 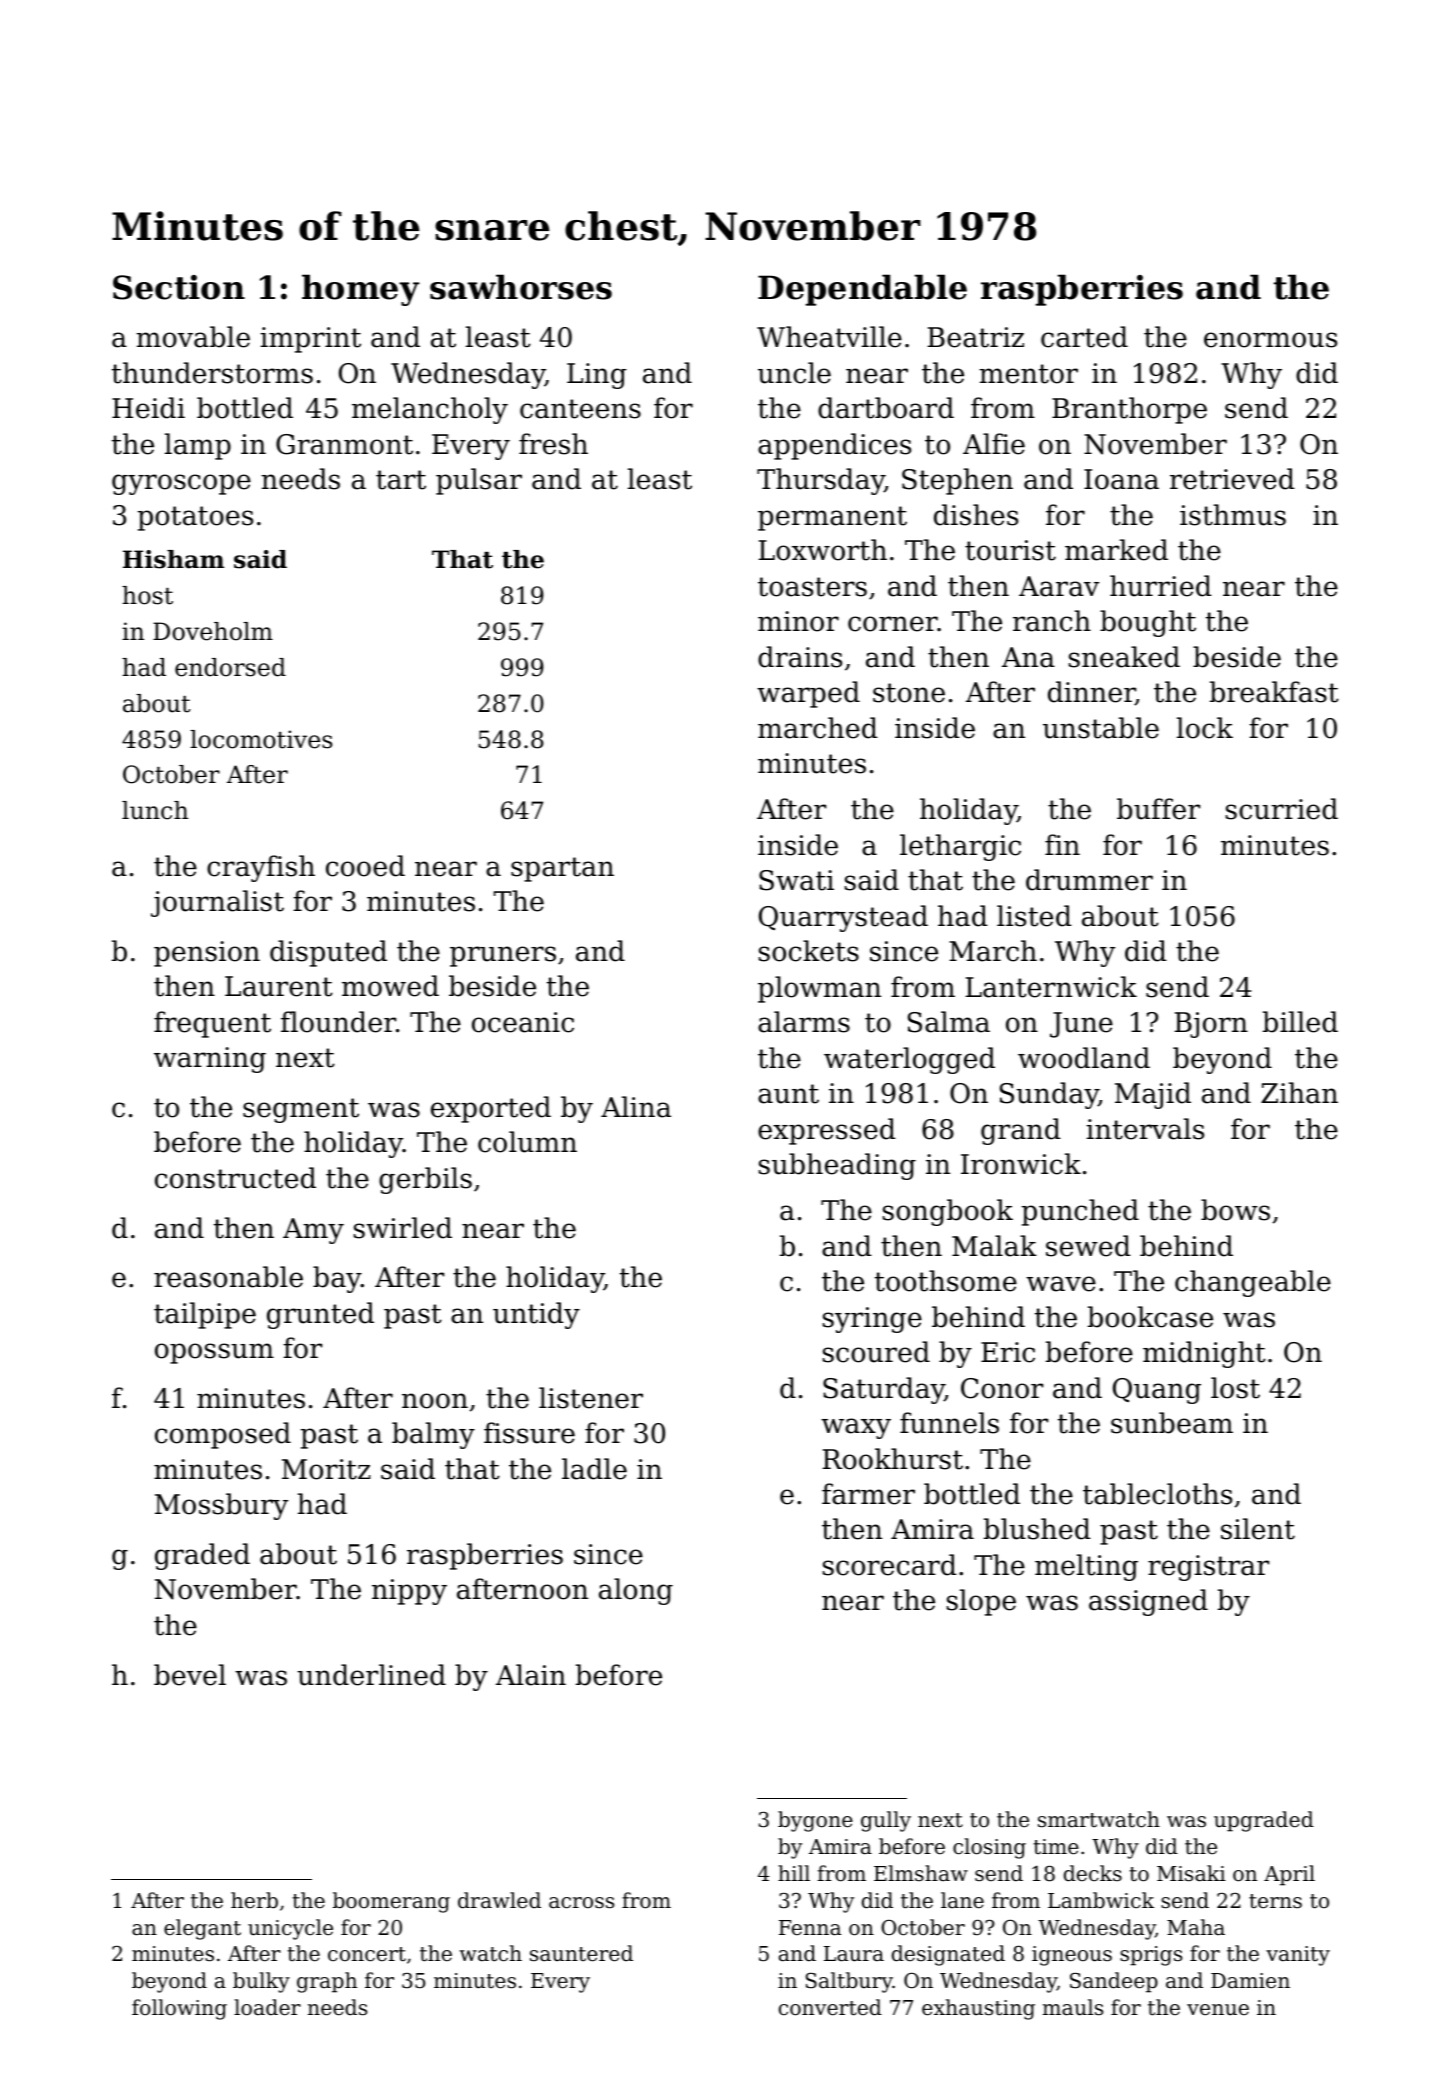 I want to click on corner, so click(x=893, y=624).
